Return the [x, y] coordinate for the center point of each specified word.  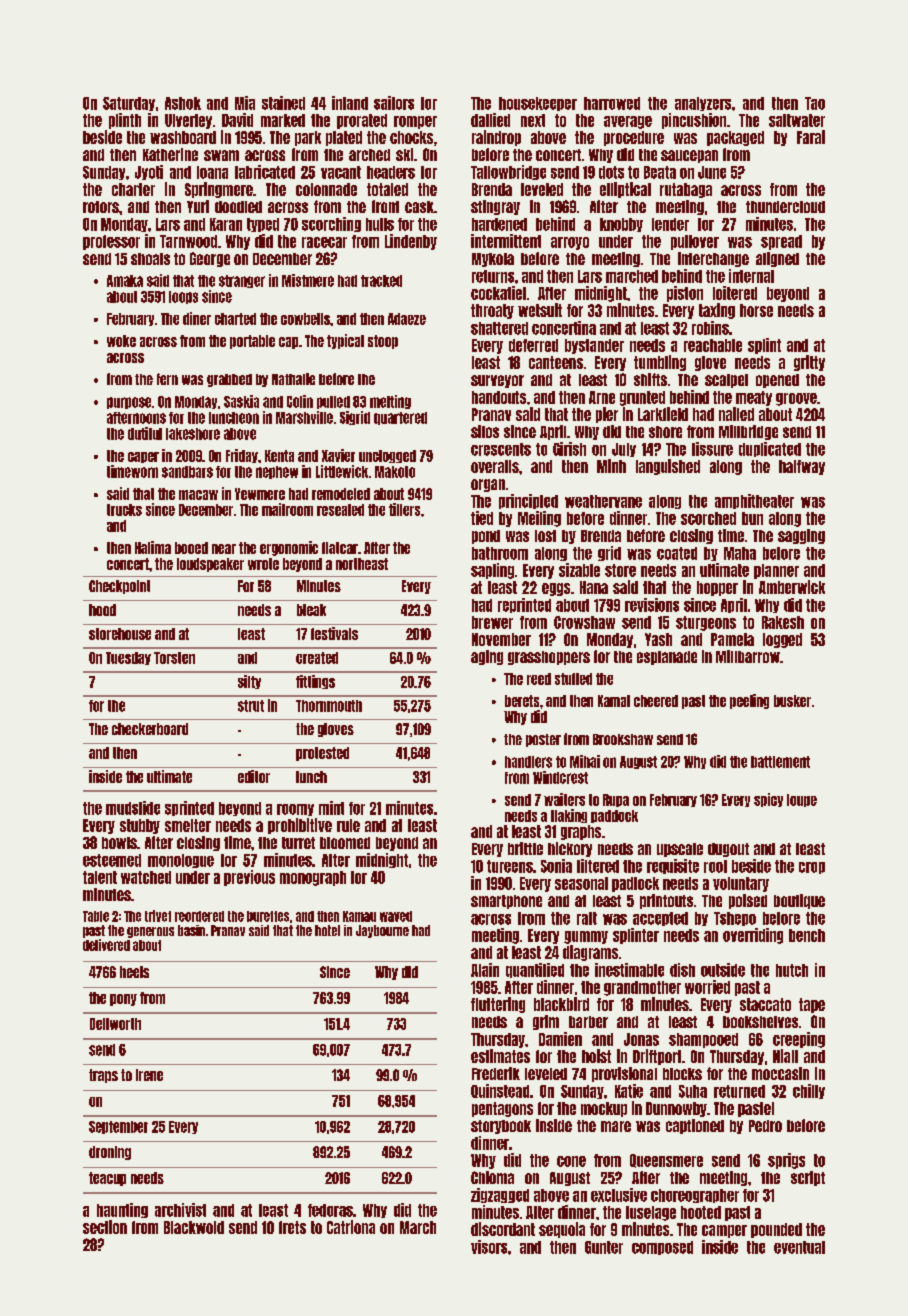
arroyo [570, 243]
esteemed [112, 860]
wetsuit [540, 310]
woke [121, 341]
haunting [122, 1210]
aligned [777, 259]
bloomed [345, 843]
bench [807, 935]
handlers [528, 762]
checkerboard [150, 729]
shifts [650, 379]
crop [812, 868]
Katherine [170, 154]
